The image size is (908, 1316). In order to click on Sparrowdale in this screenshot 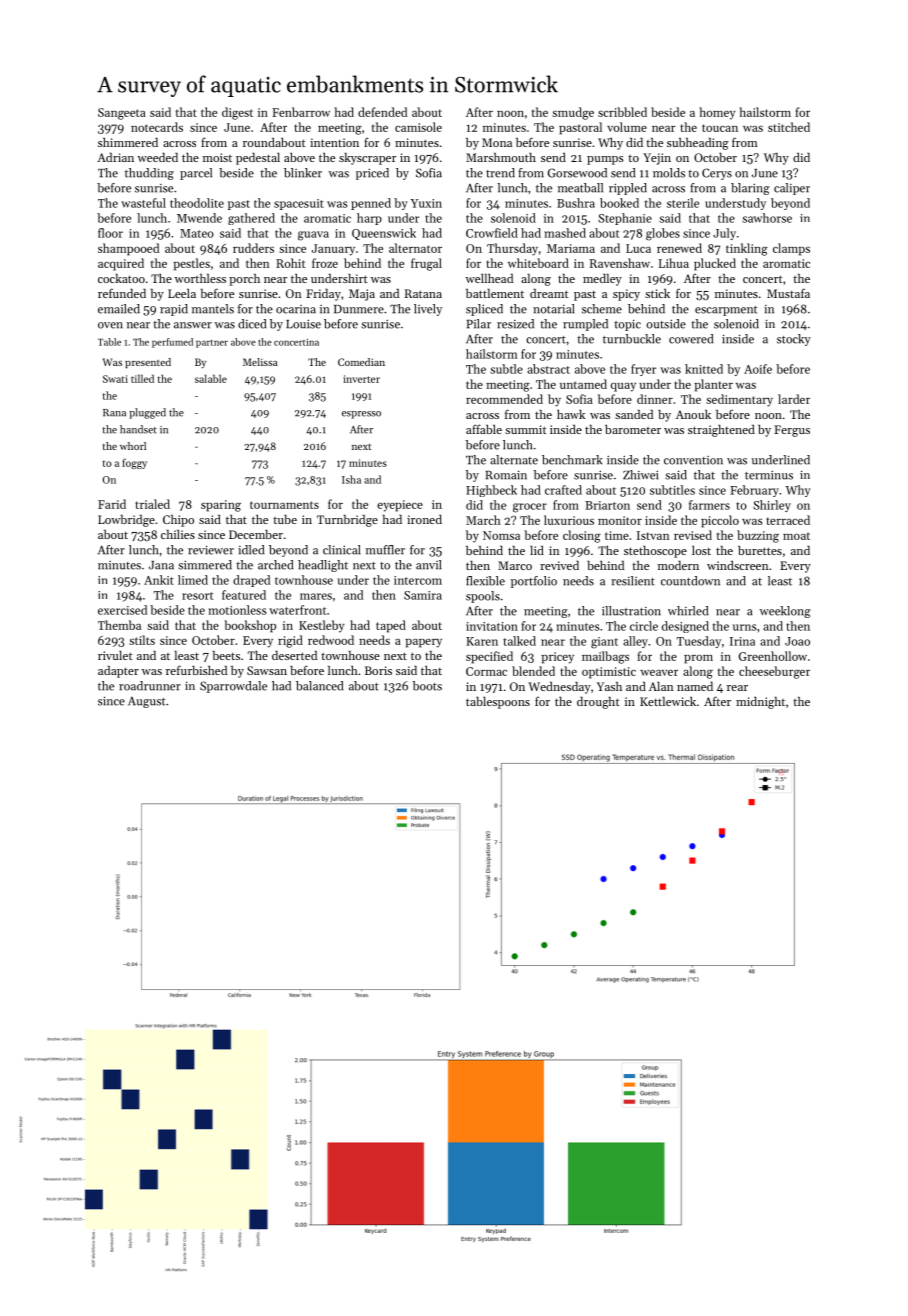, I will do `click(233, 687)`.
